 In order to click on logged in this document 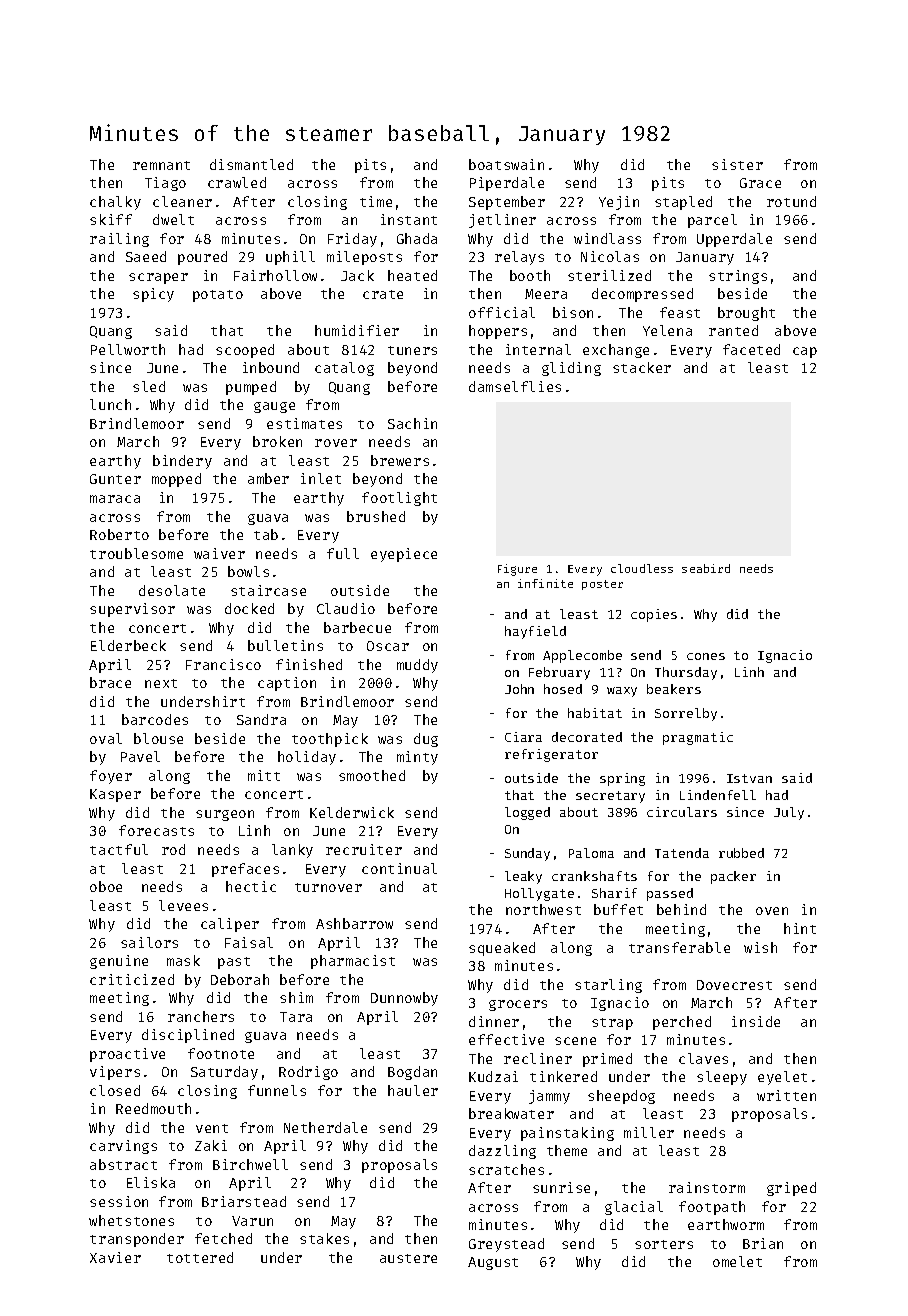, I will do `click(527, 813)`.
